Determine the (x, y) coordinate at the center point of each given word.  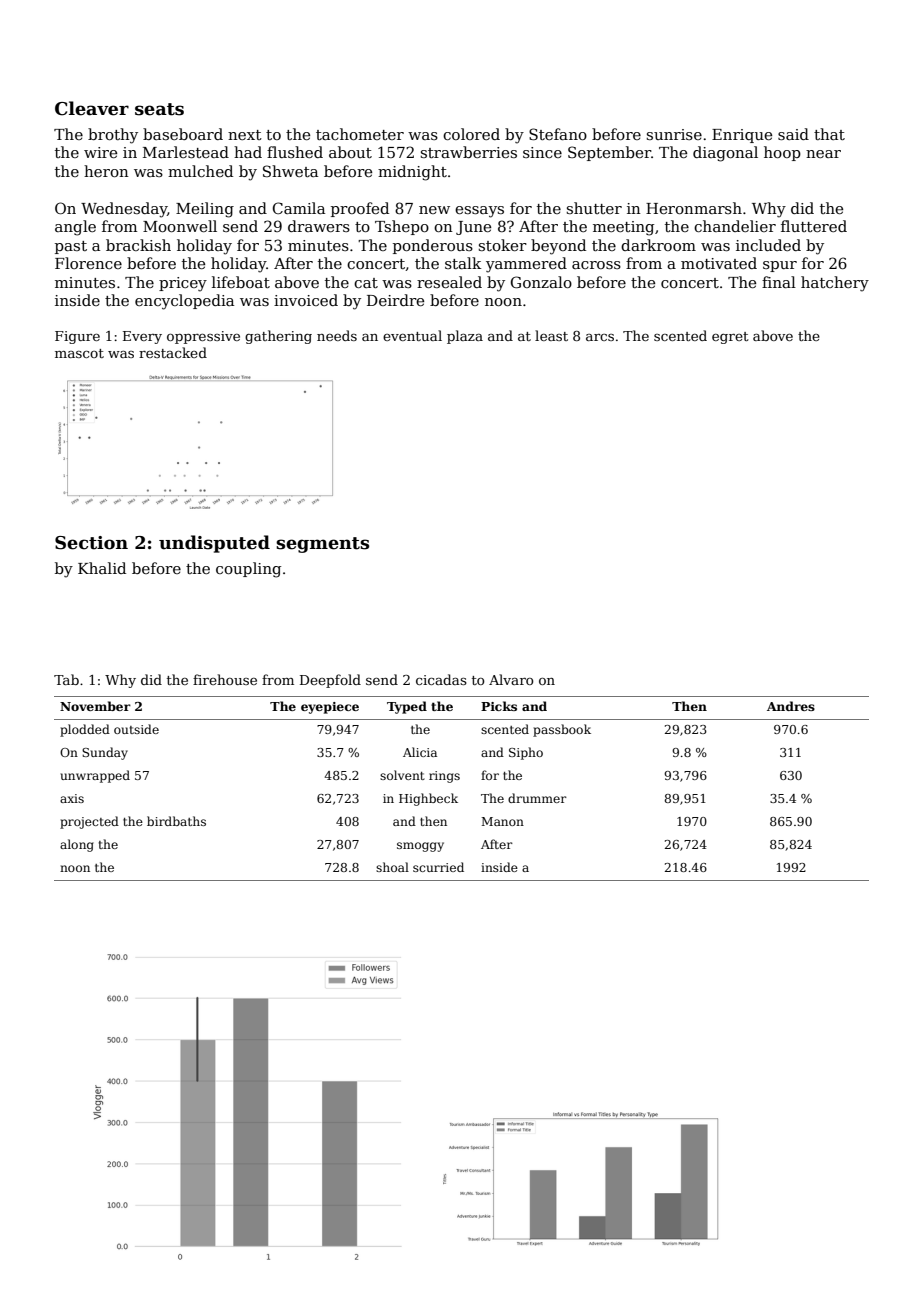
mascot (79, 353)
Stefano (558, 134)
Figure (77, 337)
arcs (600, 337)
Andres (791, 706)
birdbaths (176, 821)
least (551, 335)
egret (730, 338)
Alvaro (511, 679)
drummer (537, 798)
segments (322, 545)
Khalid (102, 568)
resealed (449, 282)
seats (159, 109)
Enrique (742, 136)
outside (136, 729)
